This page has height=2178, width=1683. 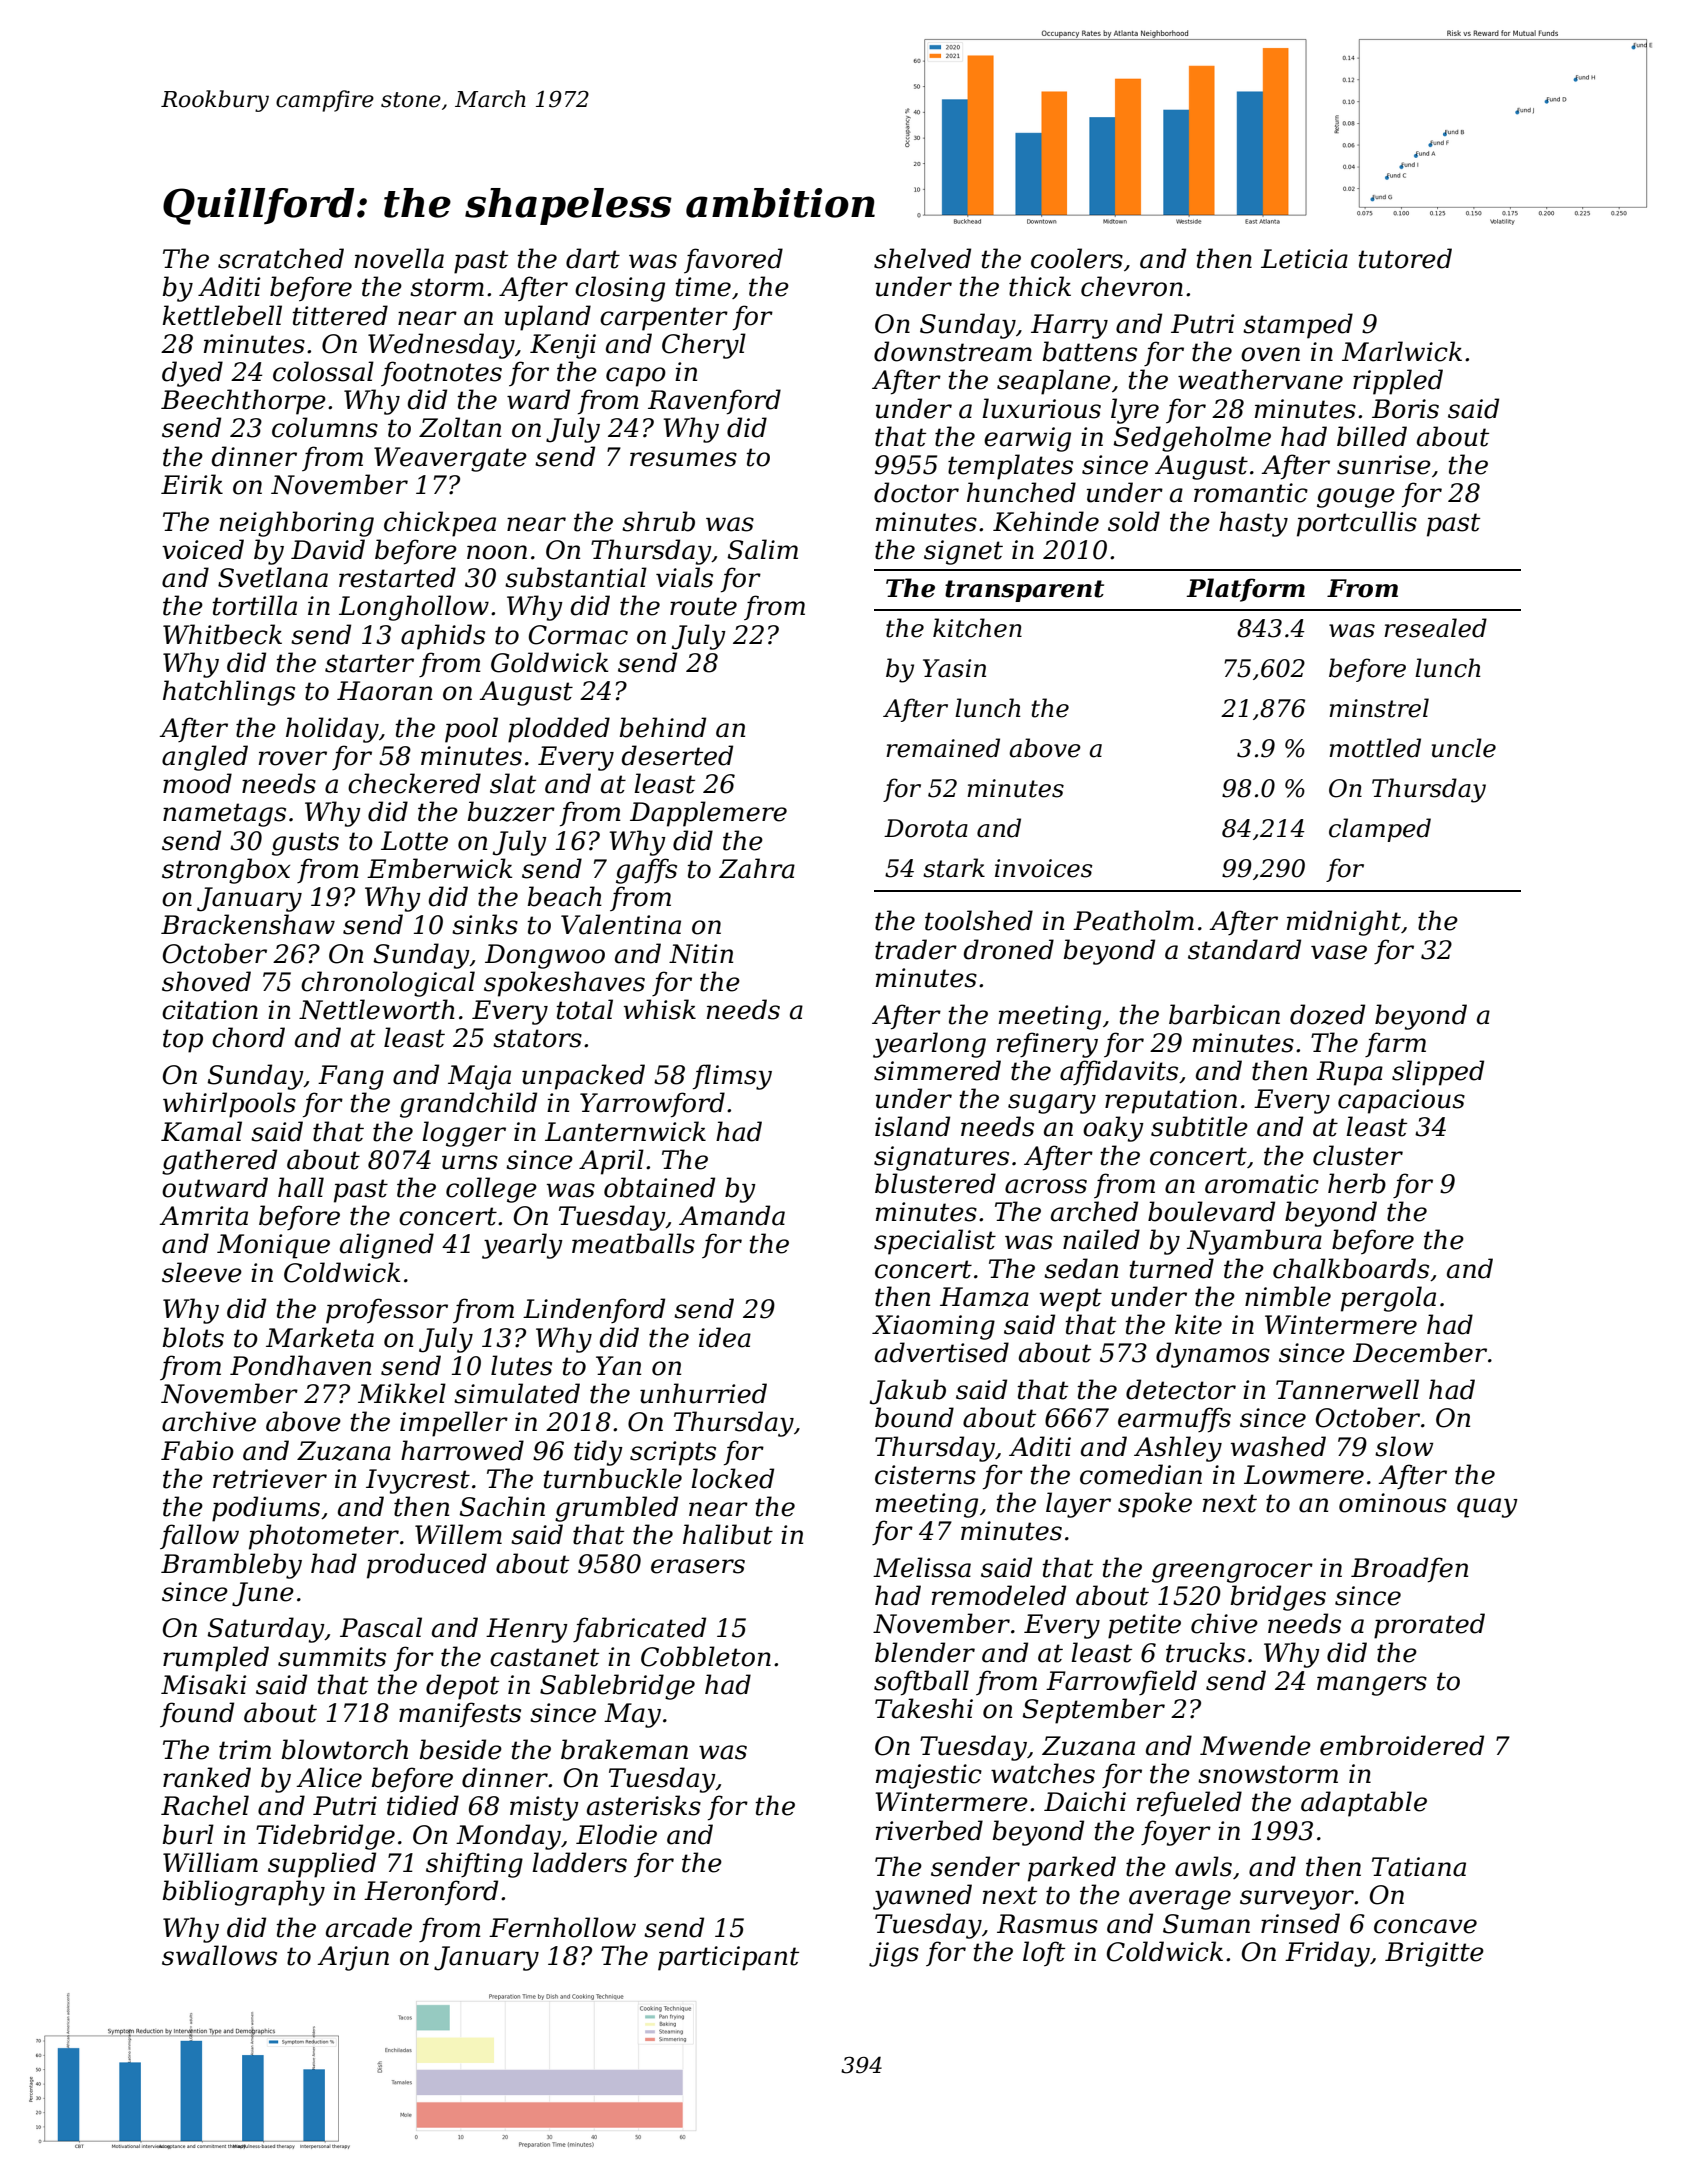 What do you see at coordinates (1358, 1155) in the page?
I see `cluster` at bounding box center [1358, 1155].
